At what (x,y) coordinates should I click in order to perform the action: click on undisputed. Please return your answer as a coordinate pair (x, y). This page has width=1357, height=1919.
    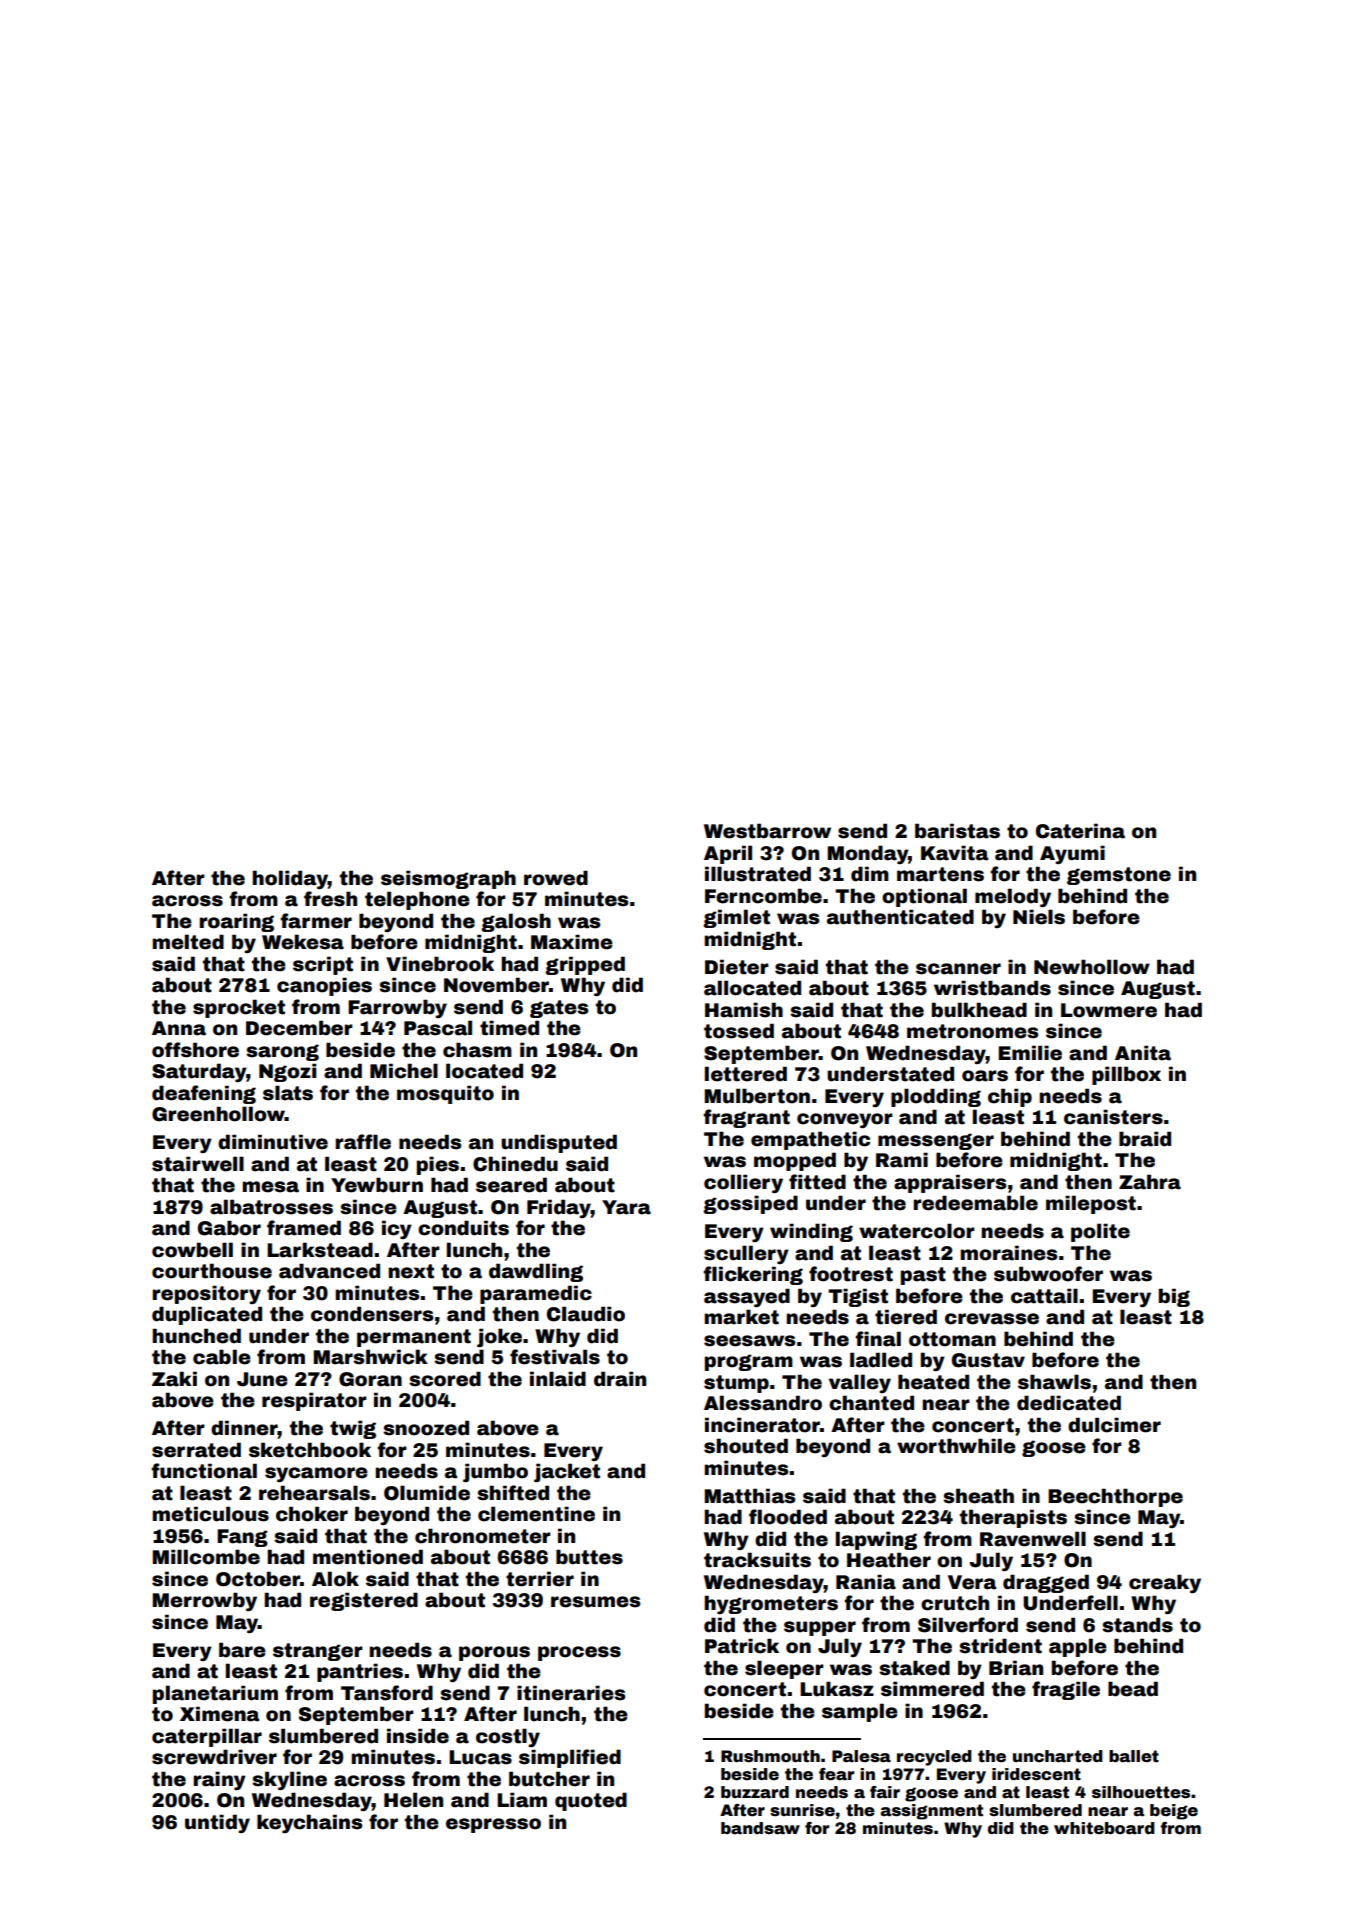
    Looking at the image, I should click on (559, 1143).
